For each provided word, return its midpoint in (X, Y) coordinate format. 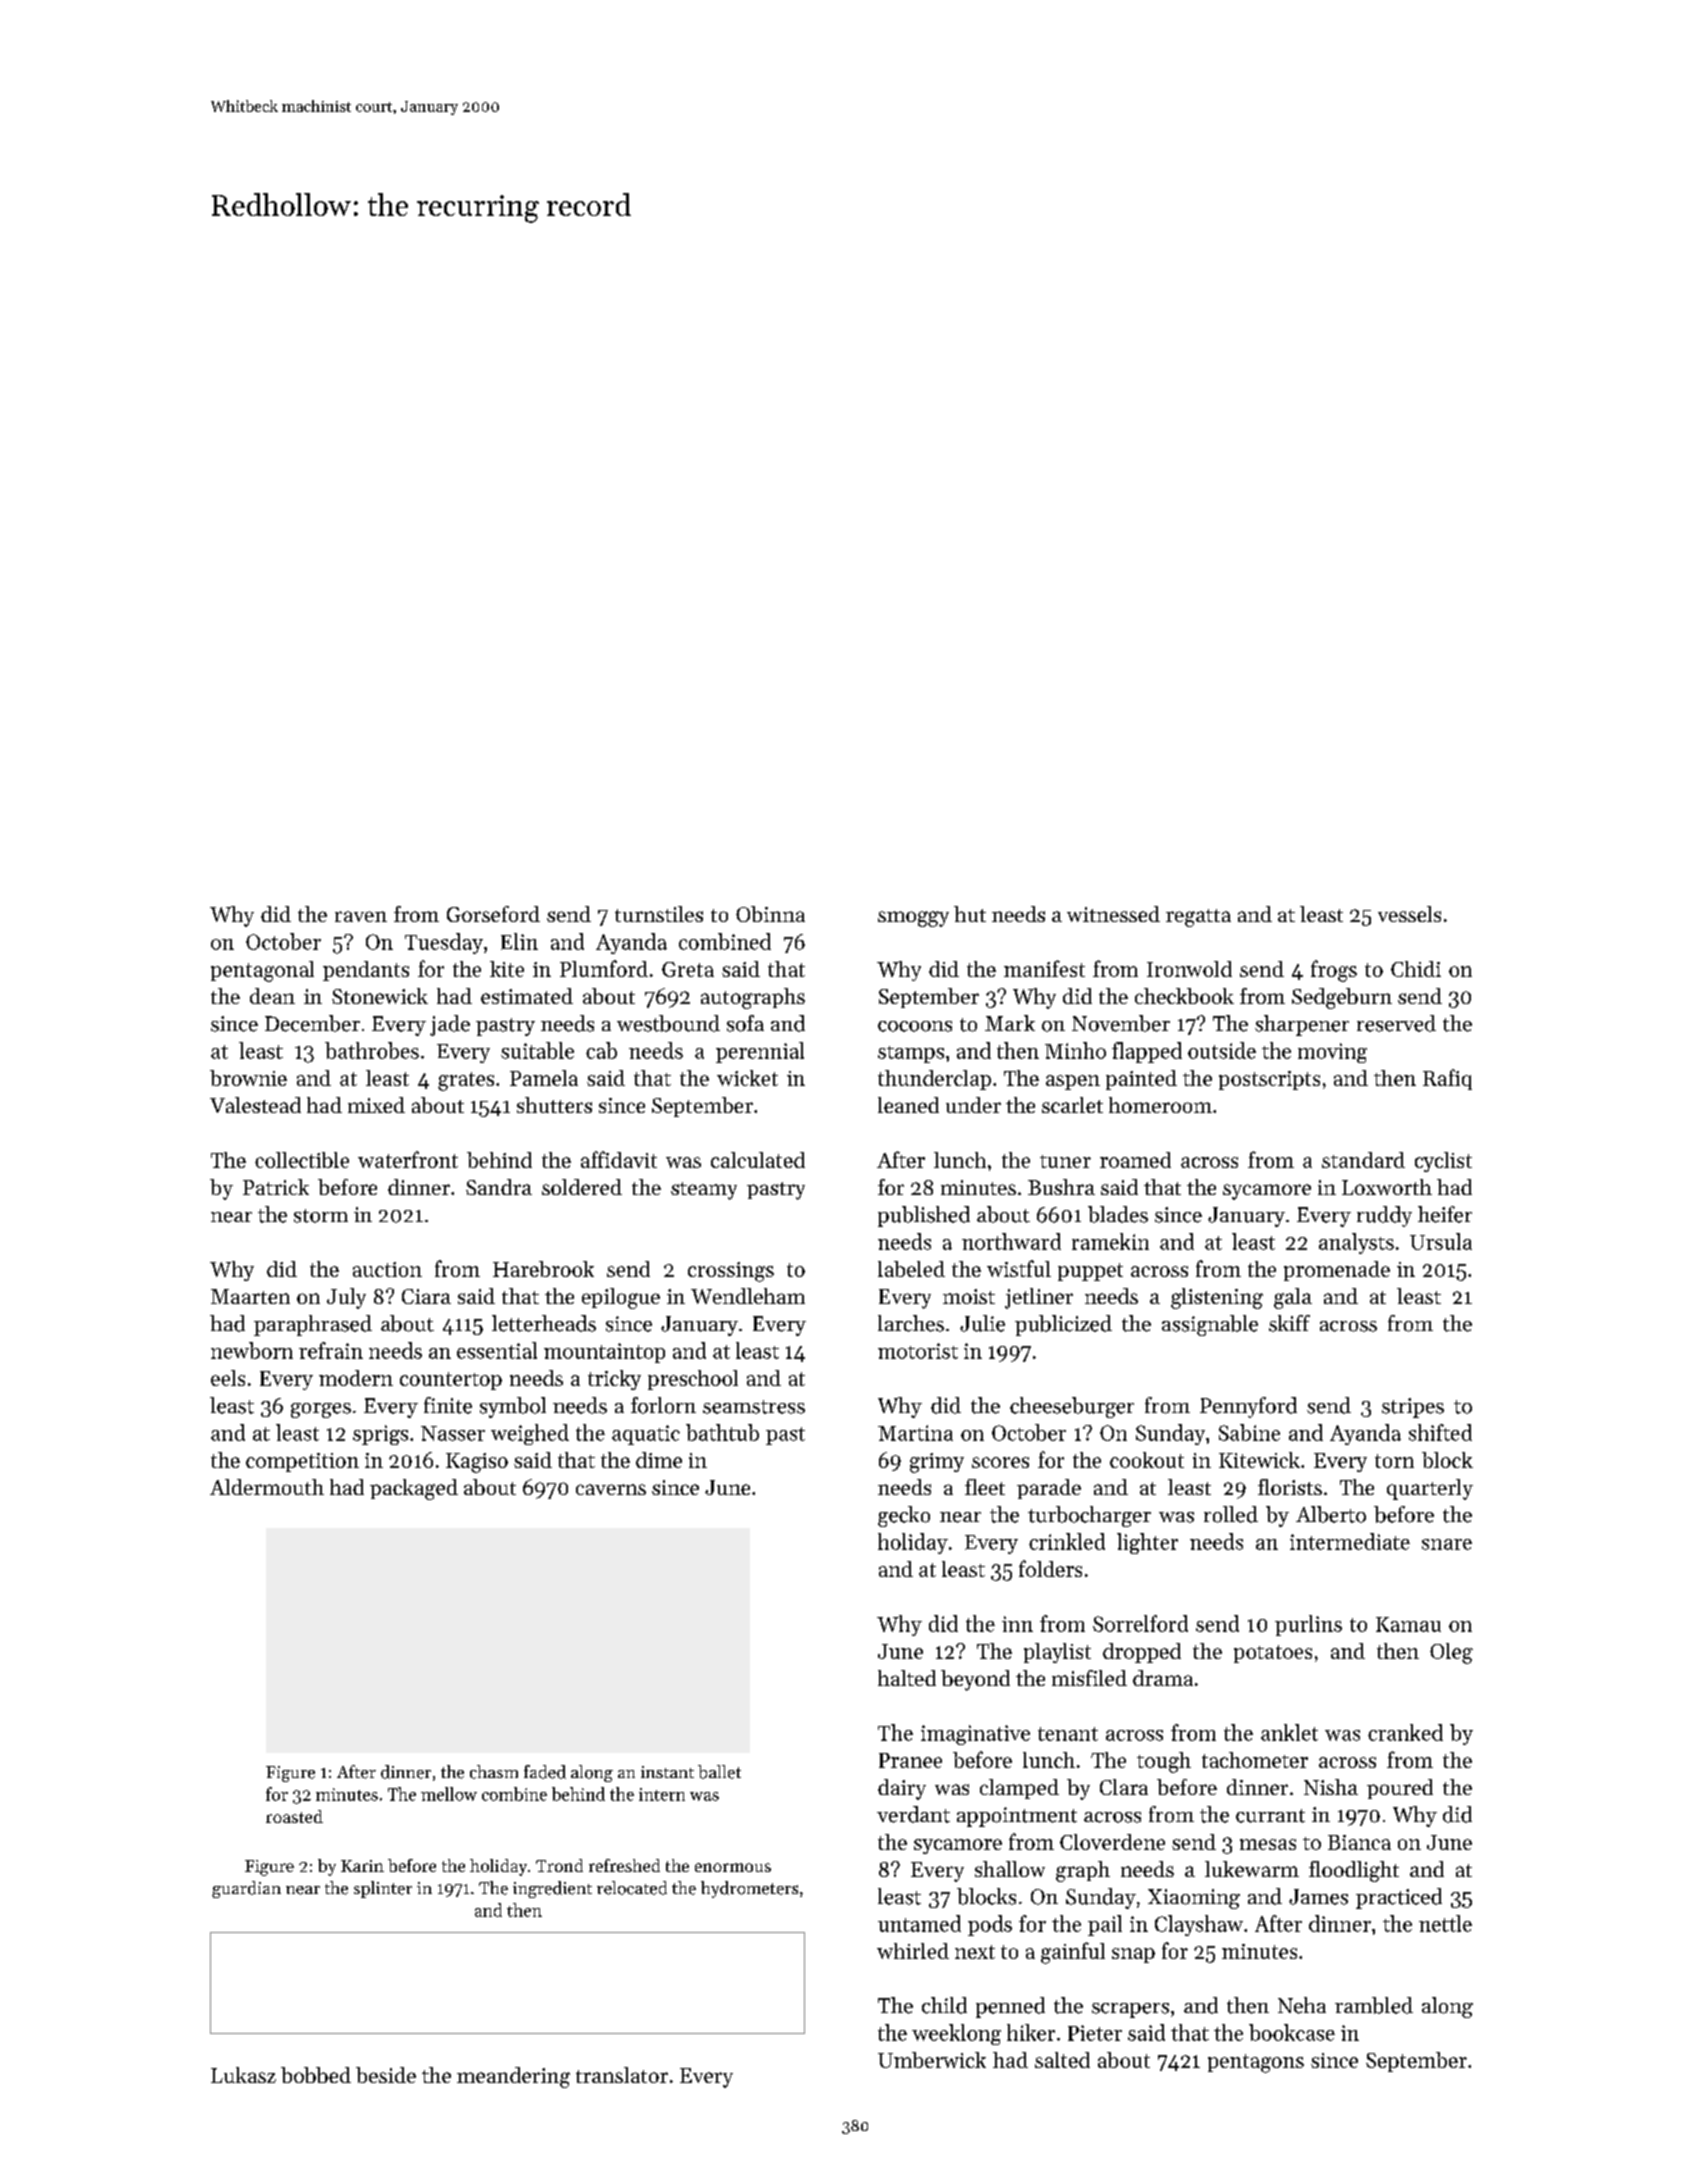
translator (622, 2075)
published (924, 1216)
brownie (248, 1078)
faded (545, 1772)
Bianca (1359, 1842)
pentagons (1256, 2063)
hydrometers (749, 1889)
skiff (1289, 1323)
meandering (513, 2077)
